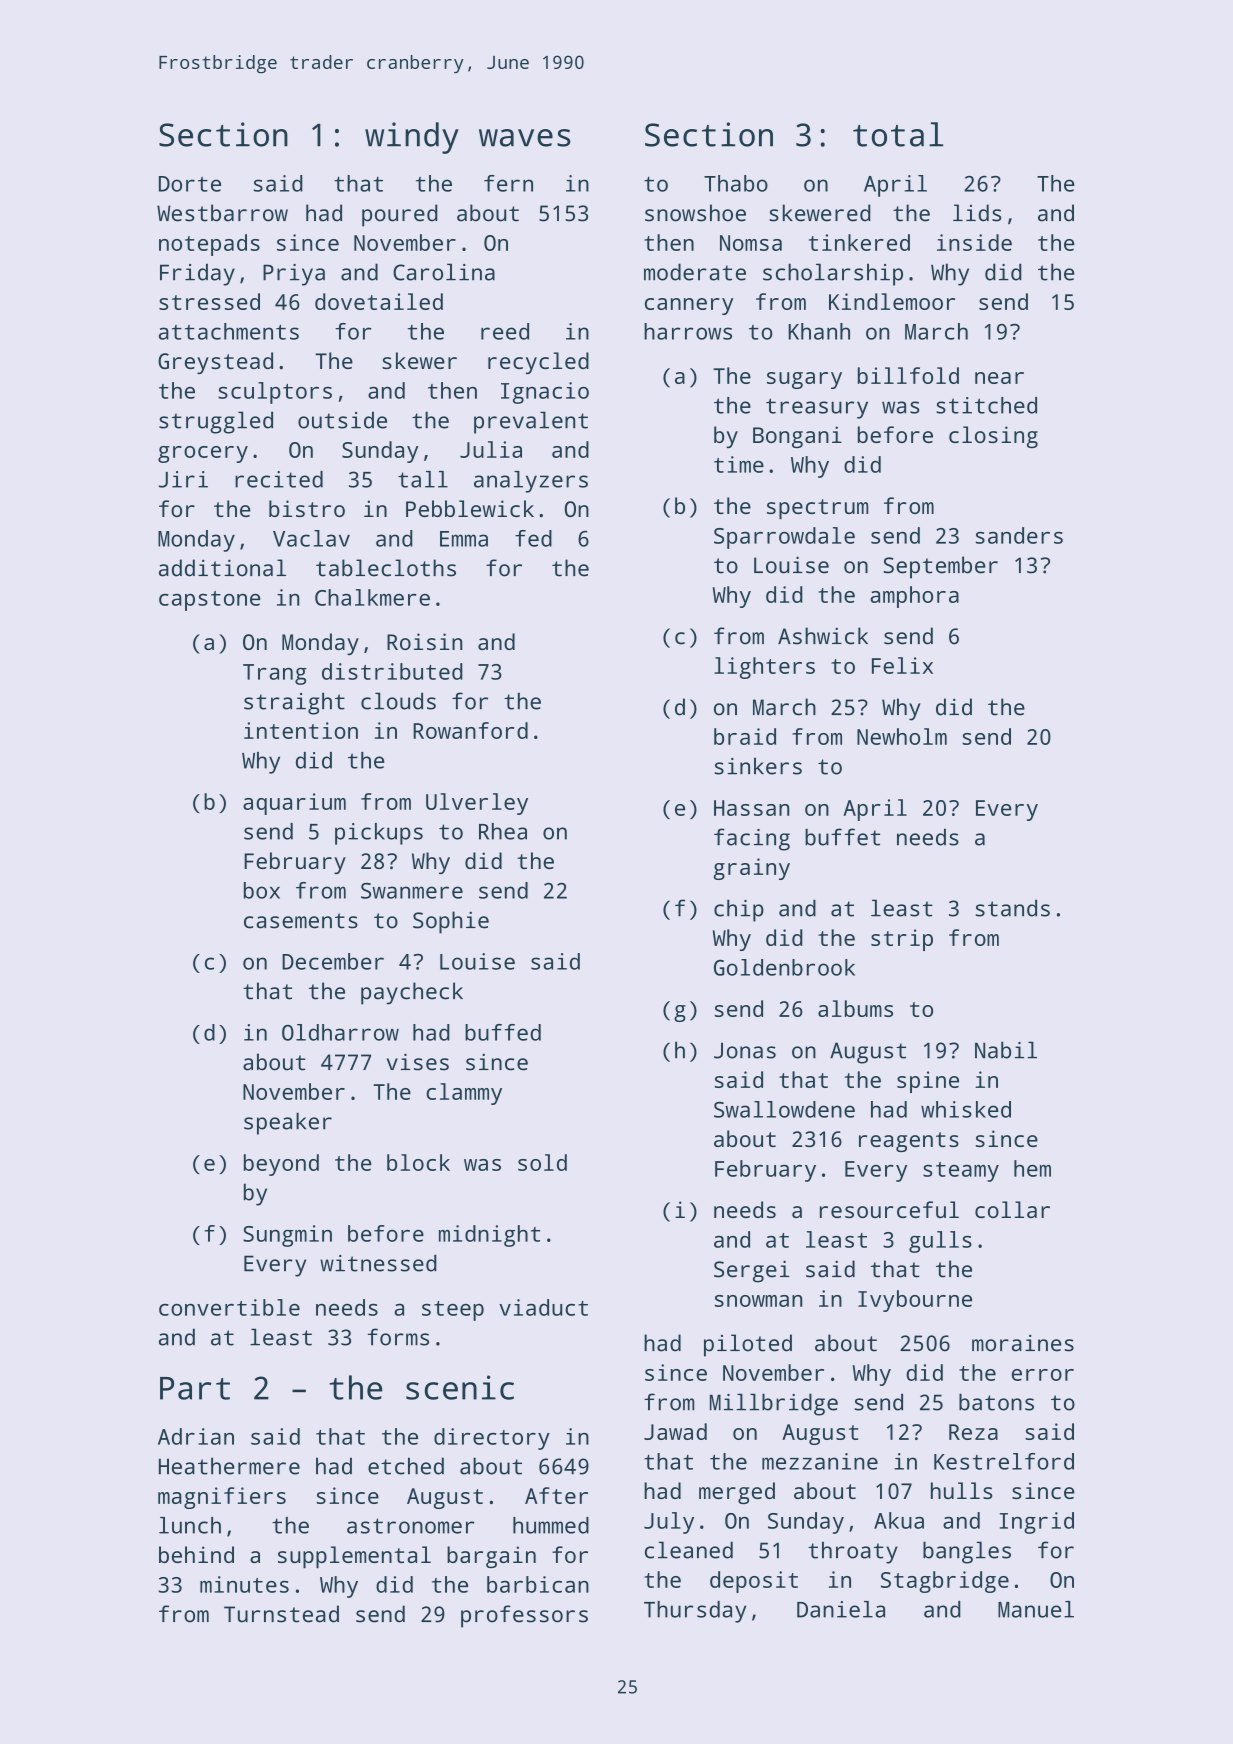 Image resolution: width=1233 pixels, height=1744 pixels. I want to click on Thabo, so click(736, 183).
